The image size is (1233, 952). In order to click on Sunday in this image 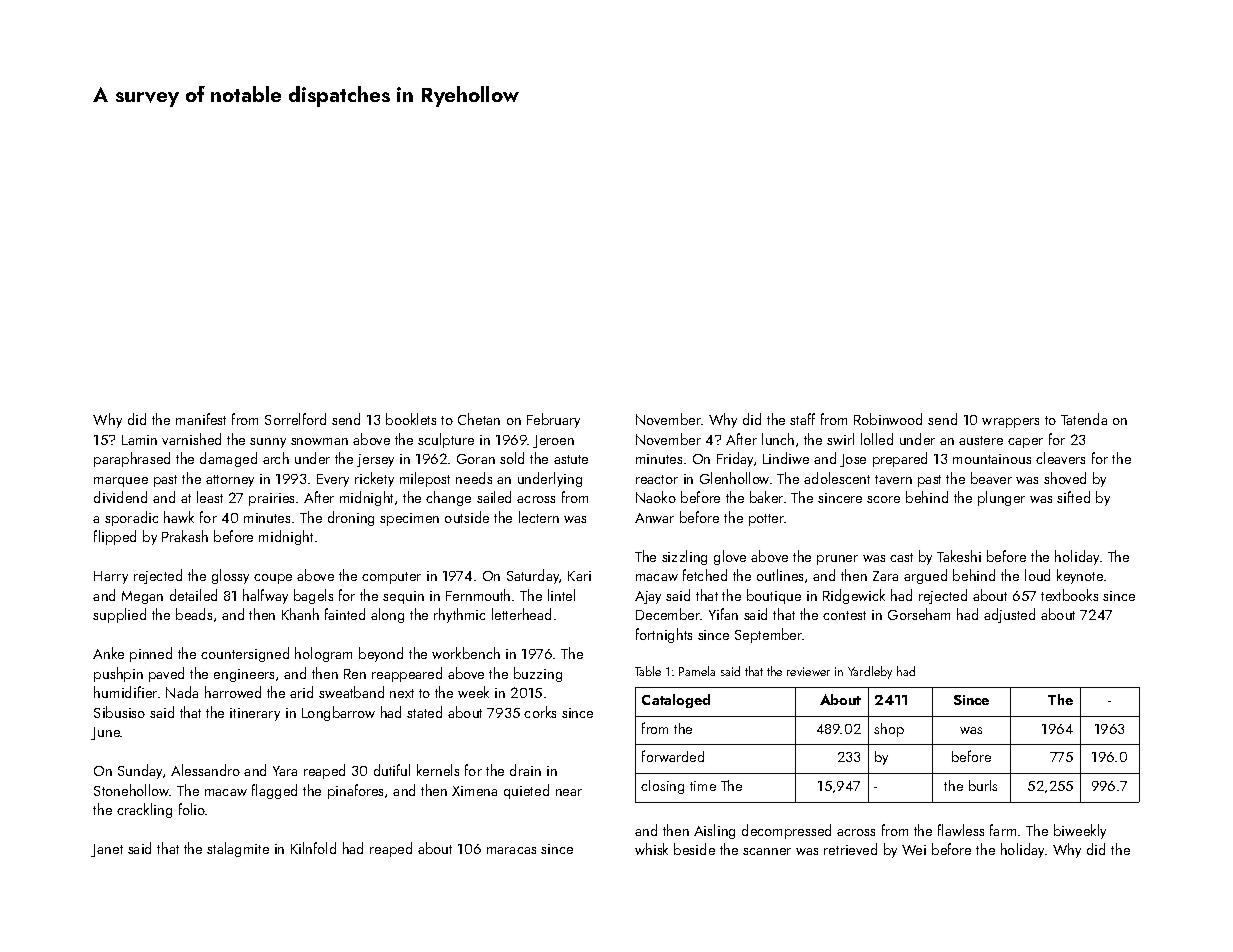, I will do `click(140, 771)`.
